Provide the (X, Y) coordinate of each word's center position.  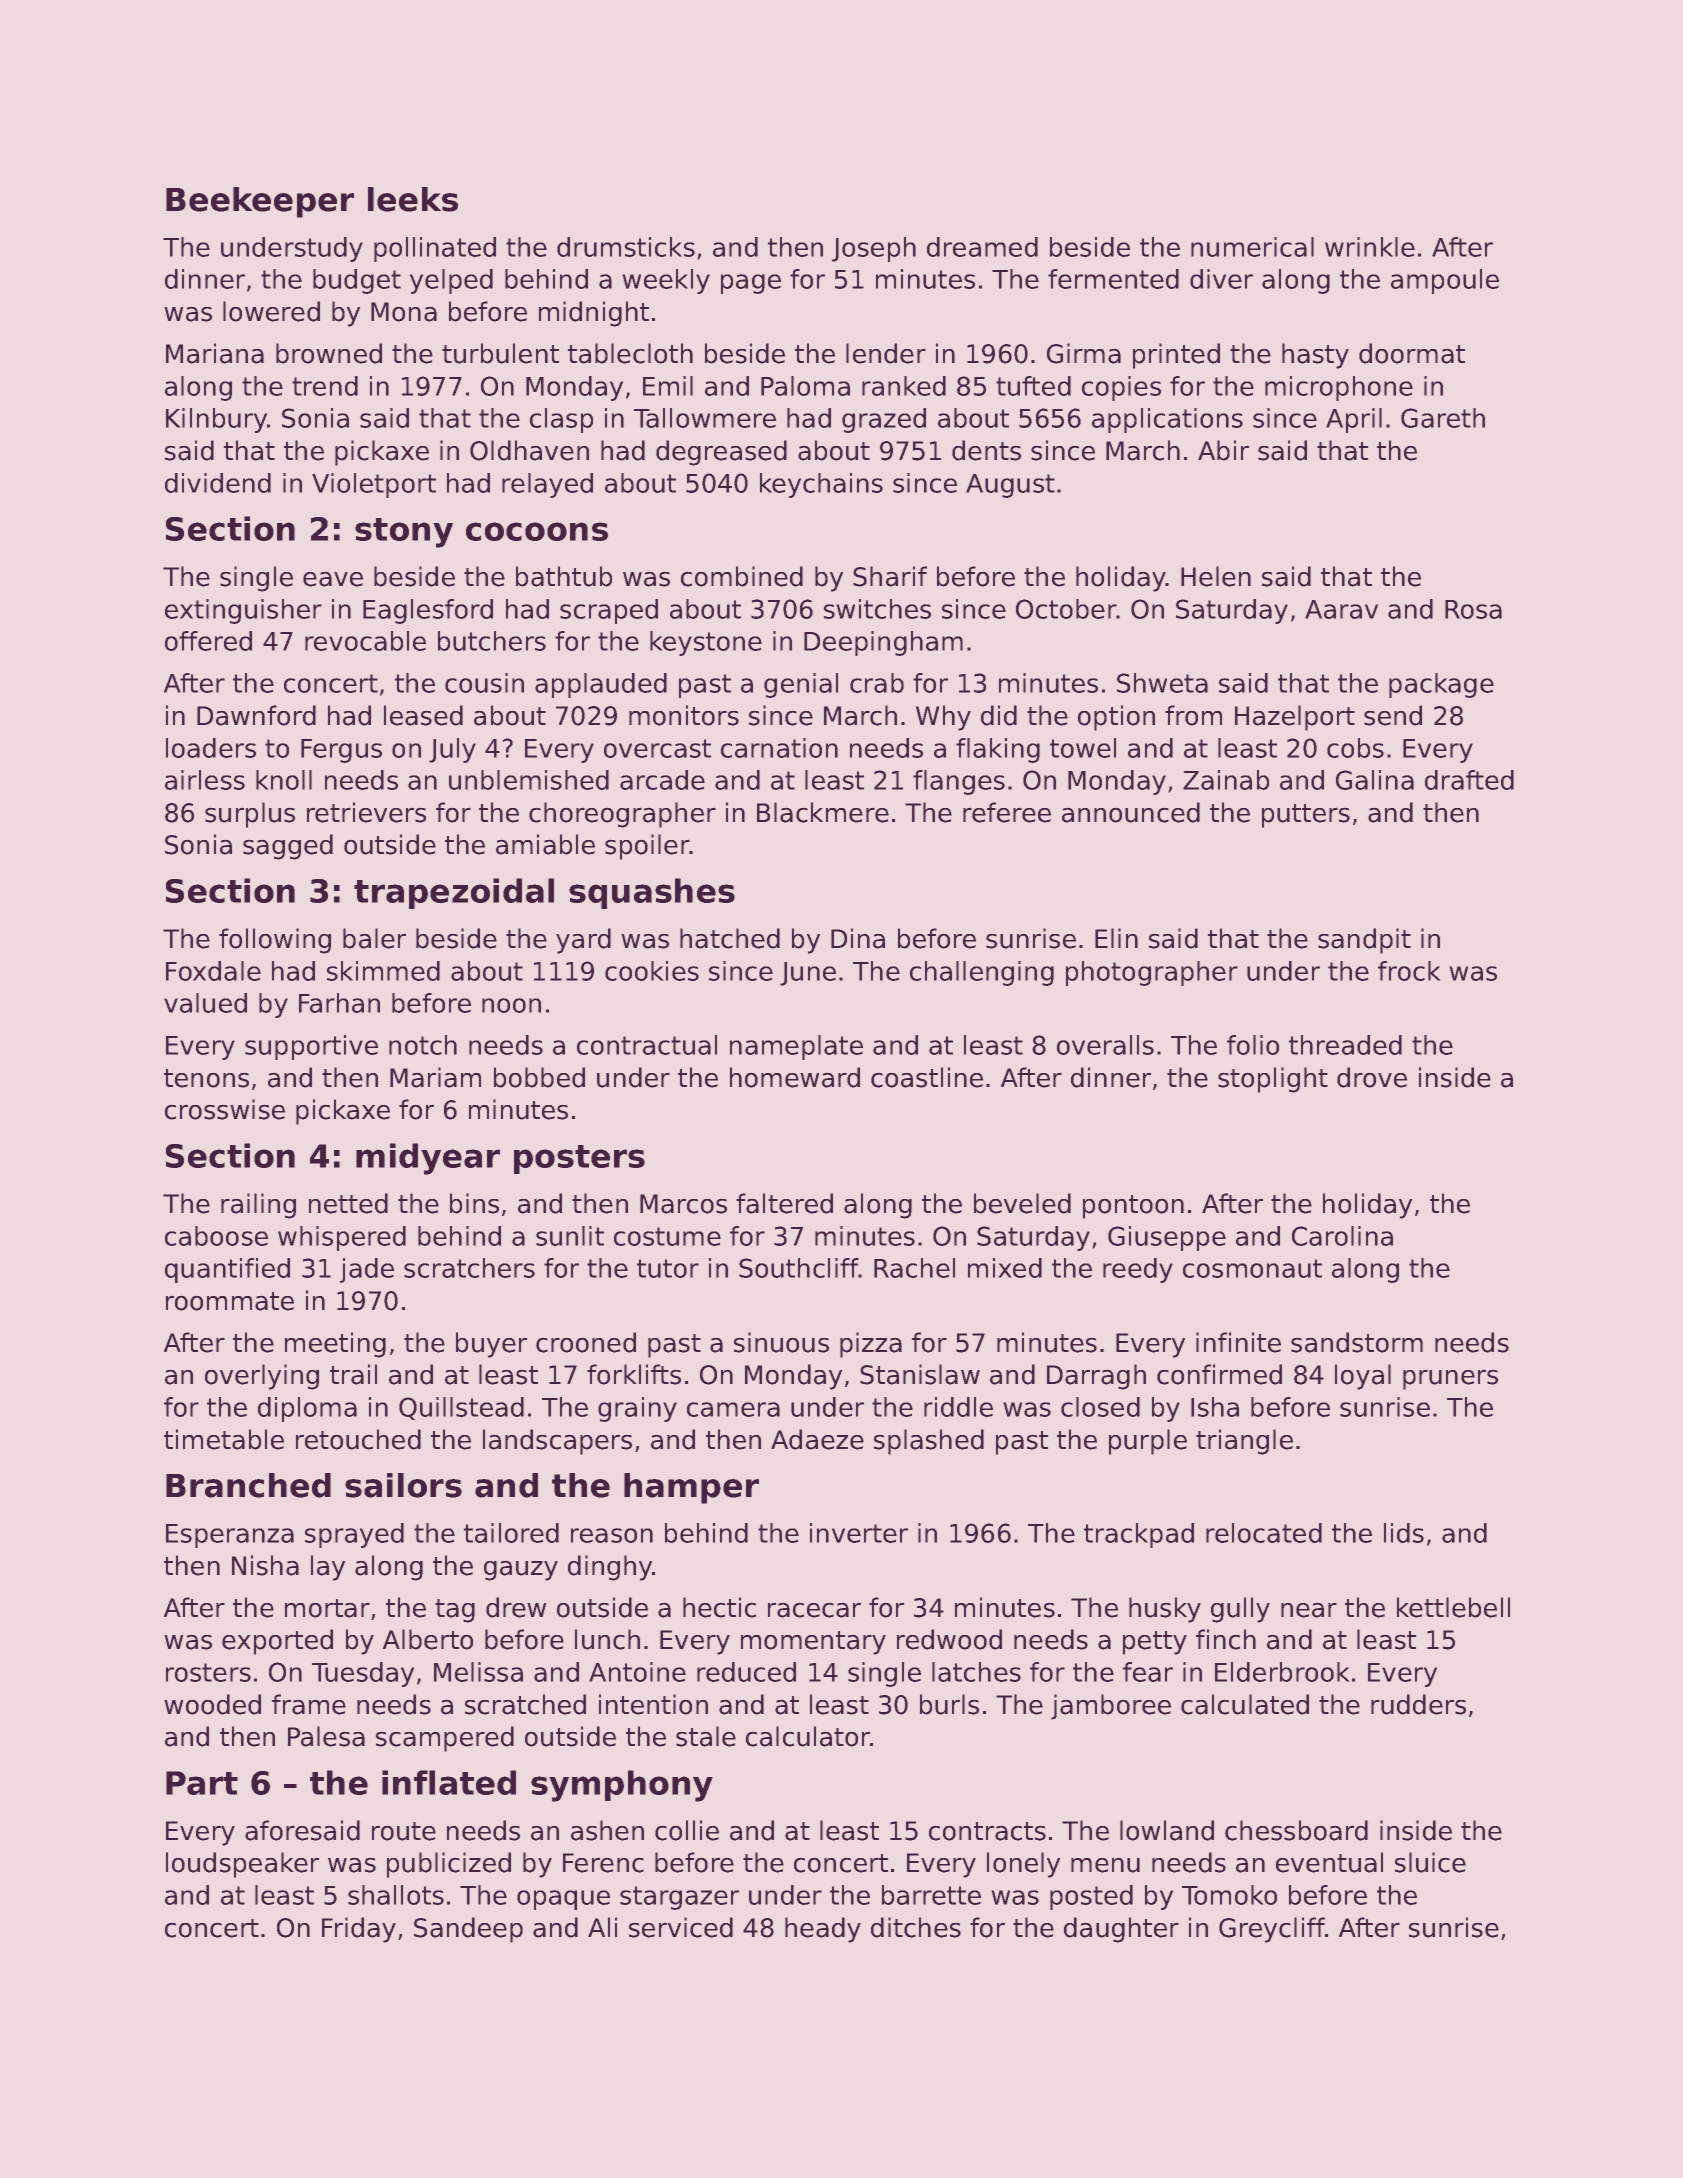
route (404, 1831)
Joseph (874, 249)
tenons (206, 1078)
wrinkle (1370, 247)
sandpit (1364, 941)
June (808, 974)
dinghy (610, 1568)
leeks (413, 199)
